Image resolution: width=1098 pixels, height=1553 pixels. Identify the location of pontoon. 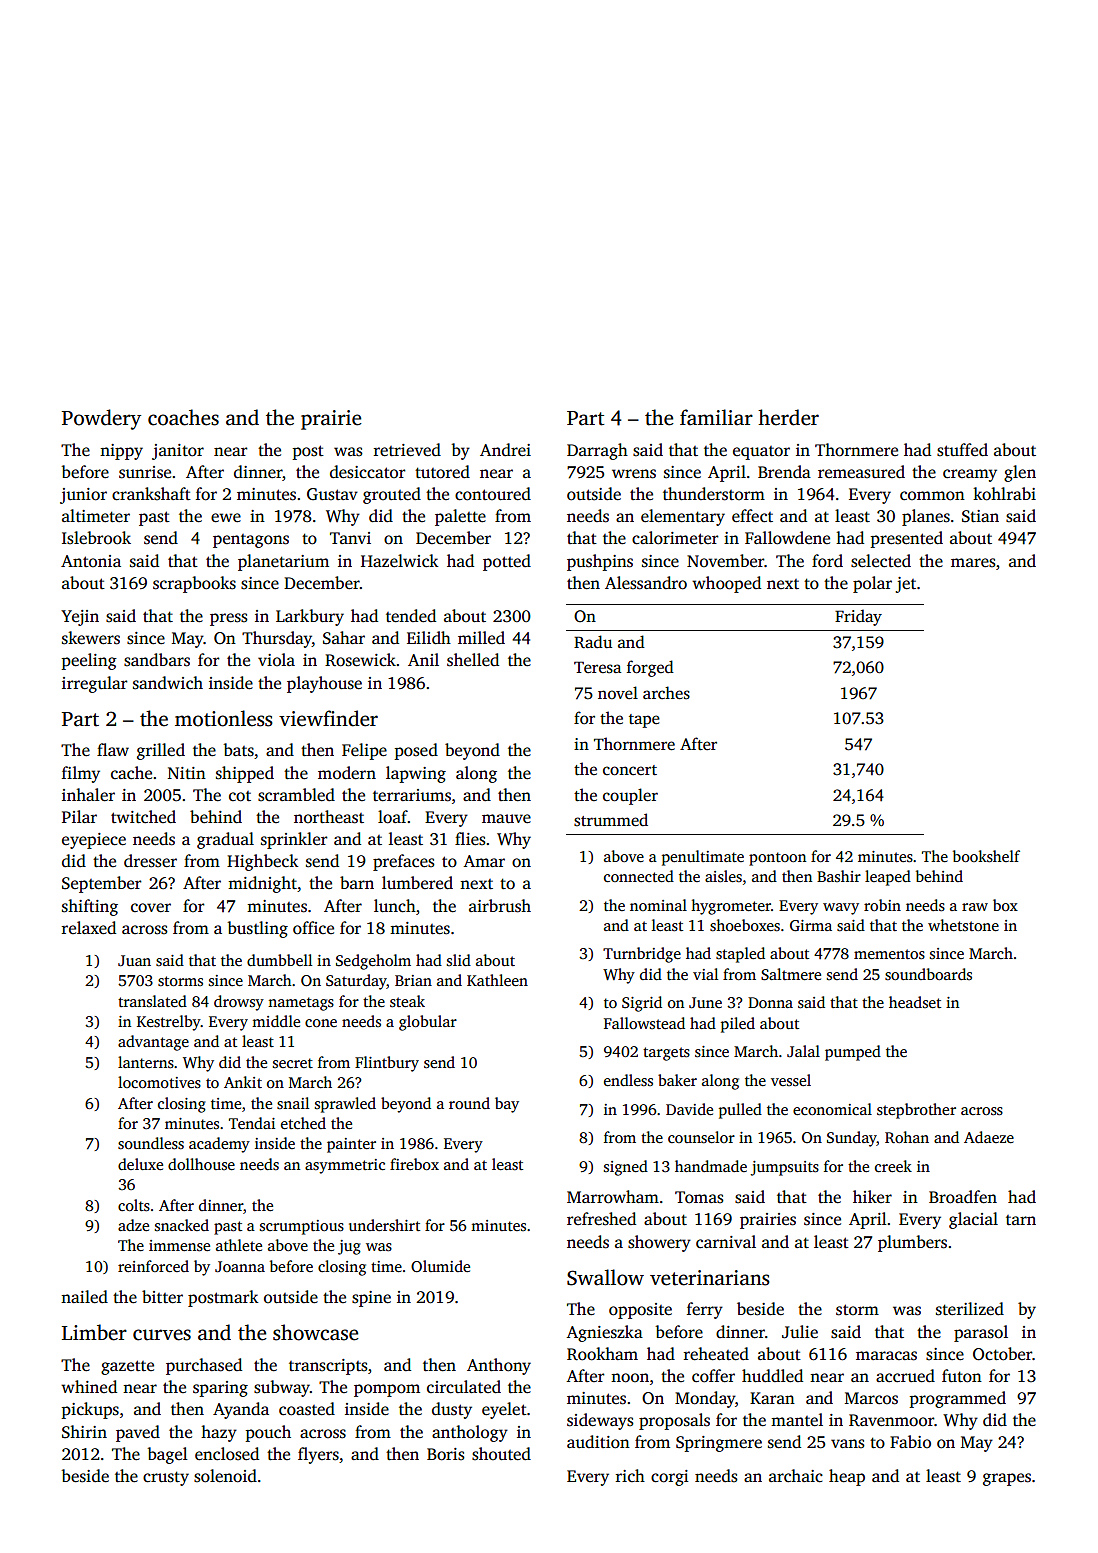
(777, 859).
